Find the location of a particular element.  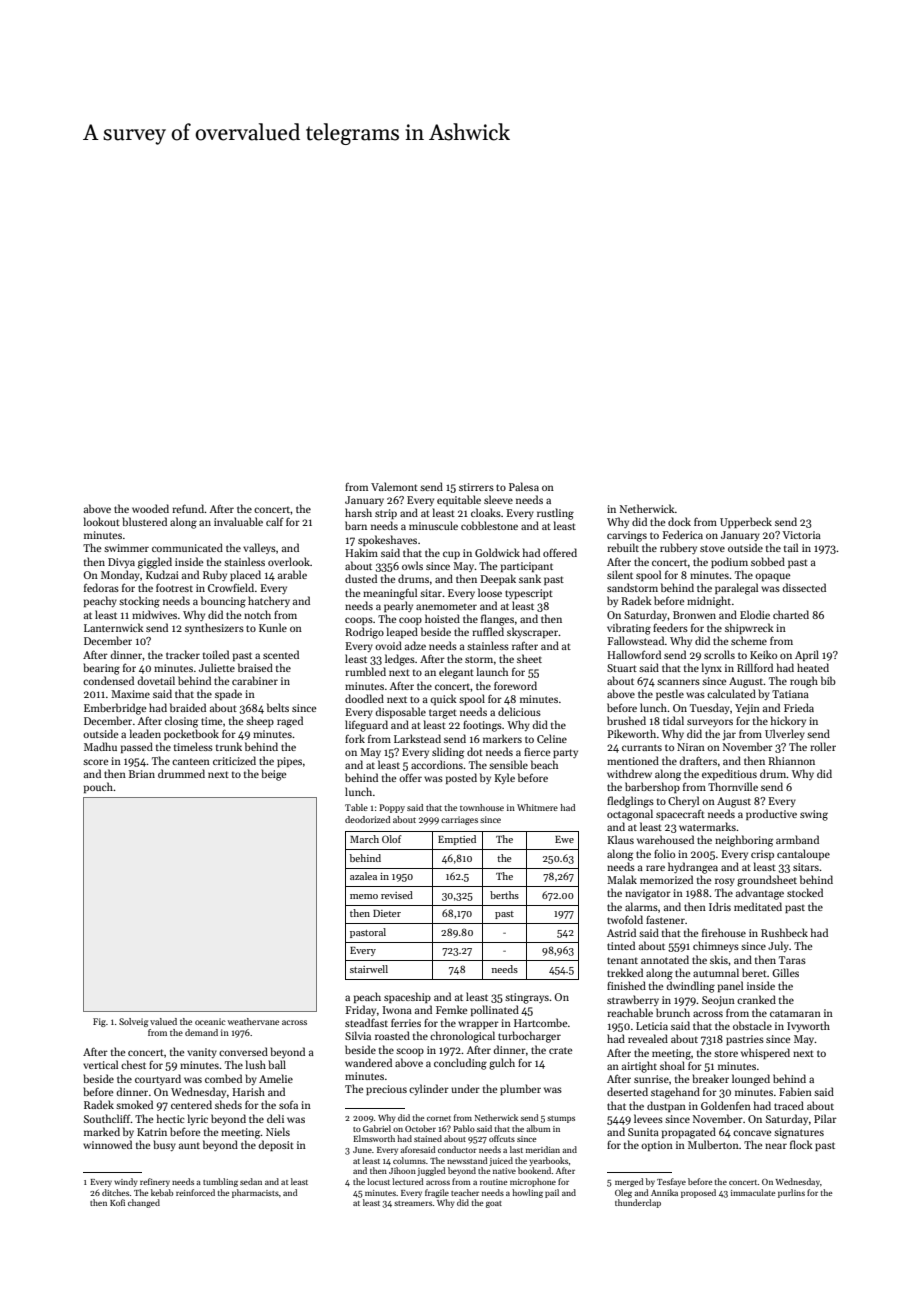

pouch is located at coordinates (98, 787).
